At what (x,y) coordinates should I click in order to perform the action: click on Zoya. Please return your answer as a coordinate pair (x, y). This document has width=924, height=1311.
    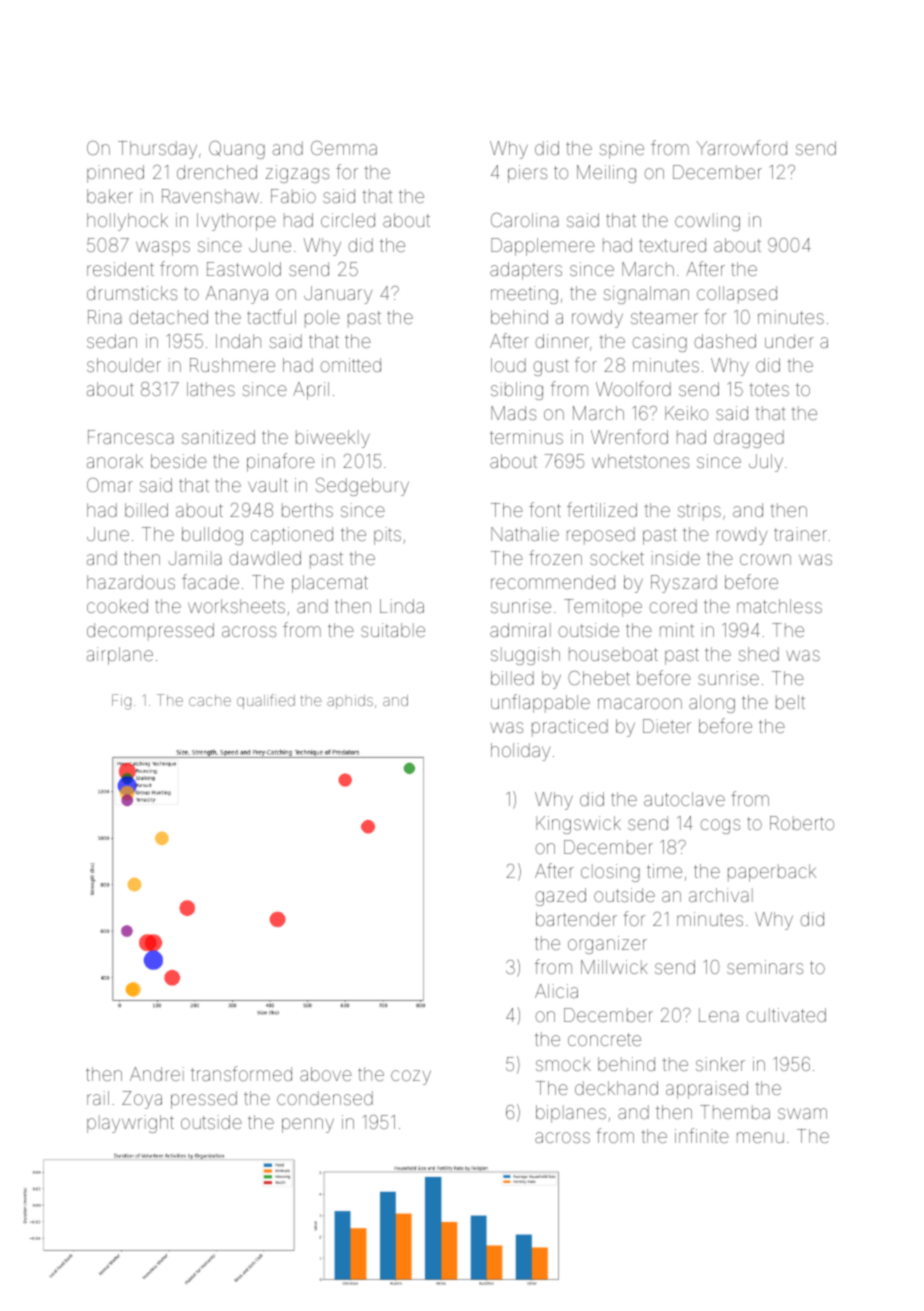
    Looking at the image, I should click on (142, 1100).
